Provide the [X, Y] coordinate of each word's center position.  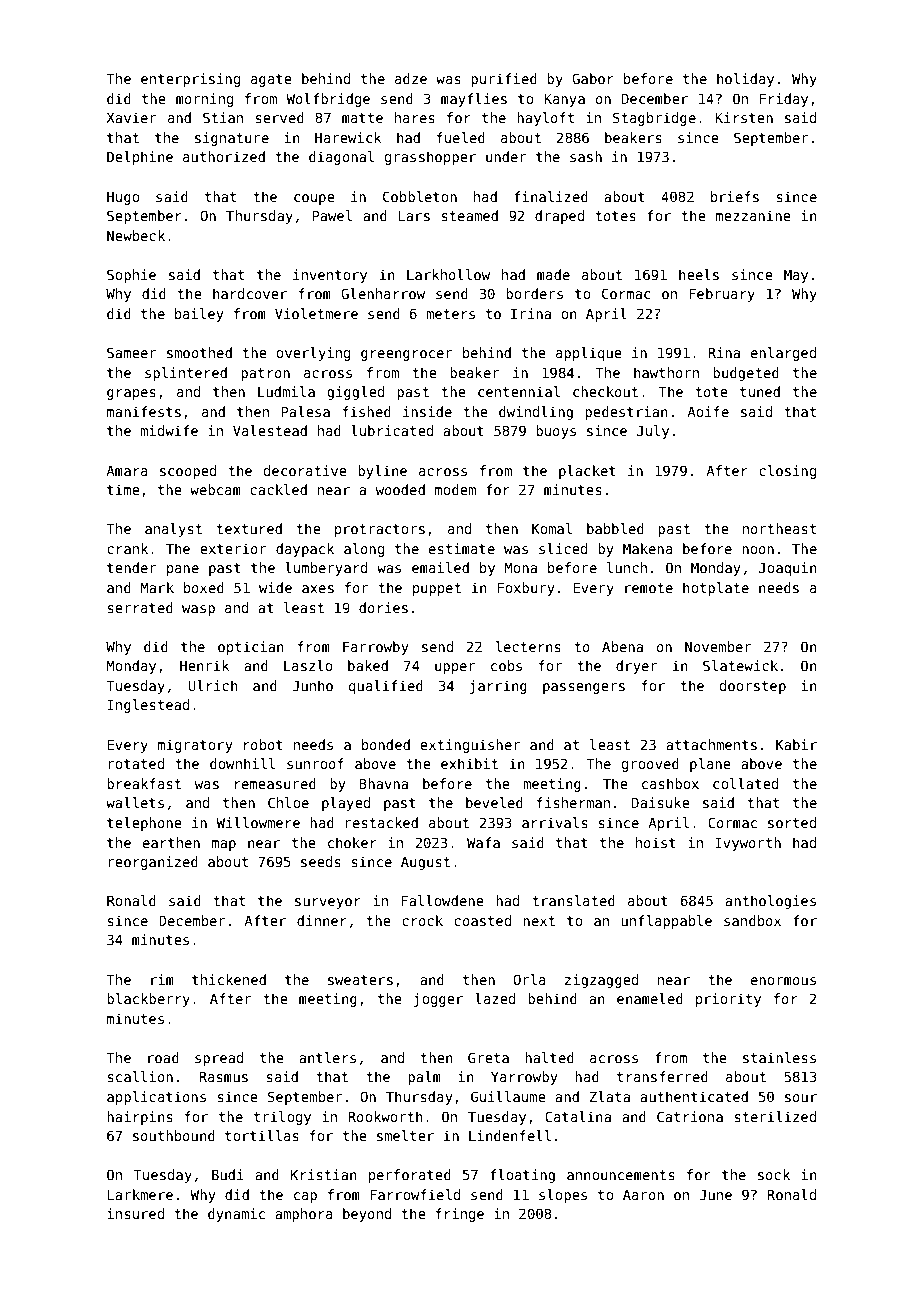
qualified [386, 687]
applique [589, 354]
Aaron [643, 1194]
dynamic [236, 1215]
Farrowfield [415, 1194]
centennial [519, 391]
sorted [792, 822]
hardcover [250, 293]
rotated [136, 763]
